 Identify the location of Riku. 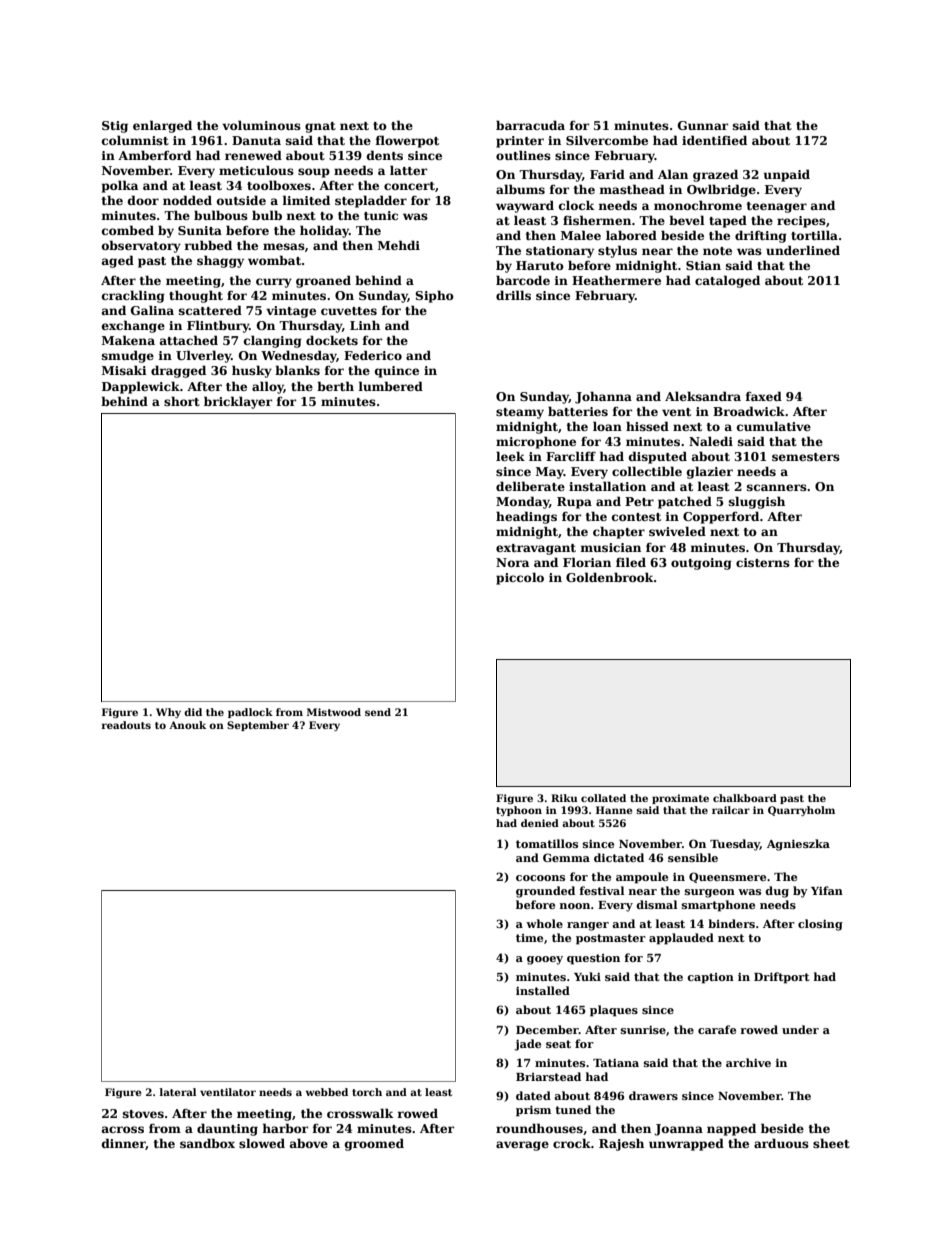
(564, 798).
